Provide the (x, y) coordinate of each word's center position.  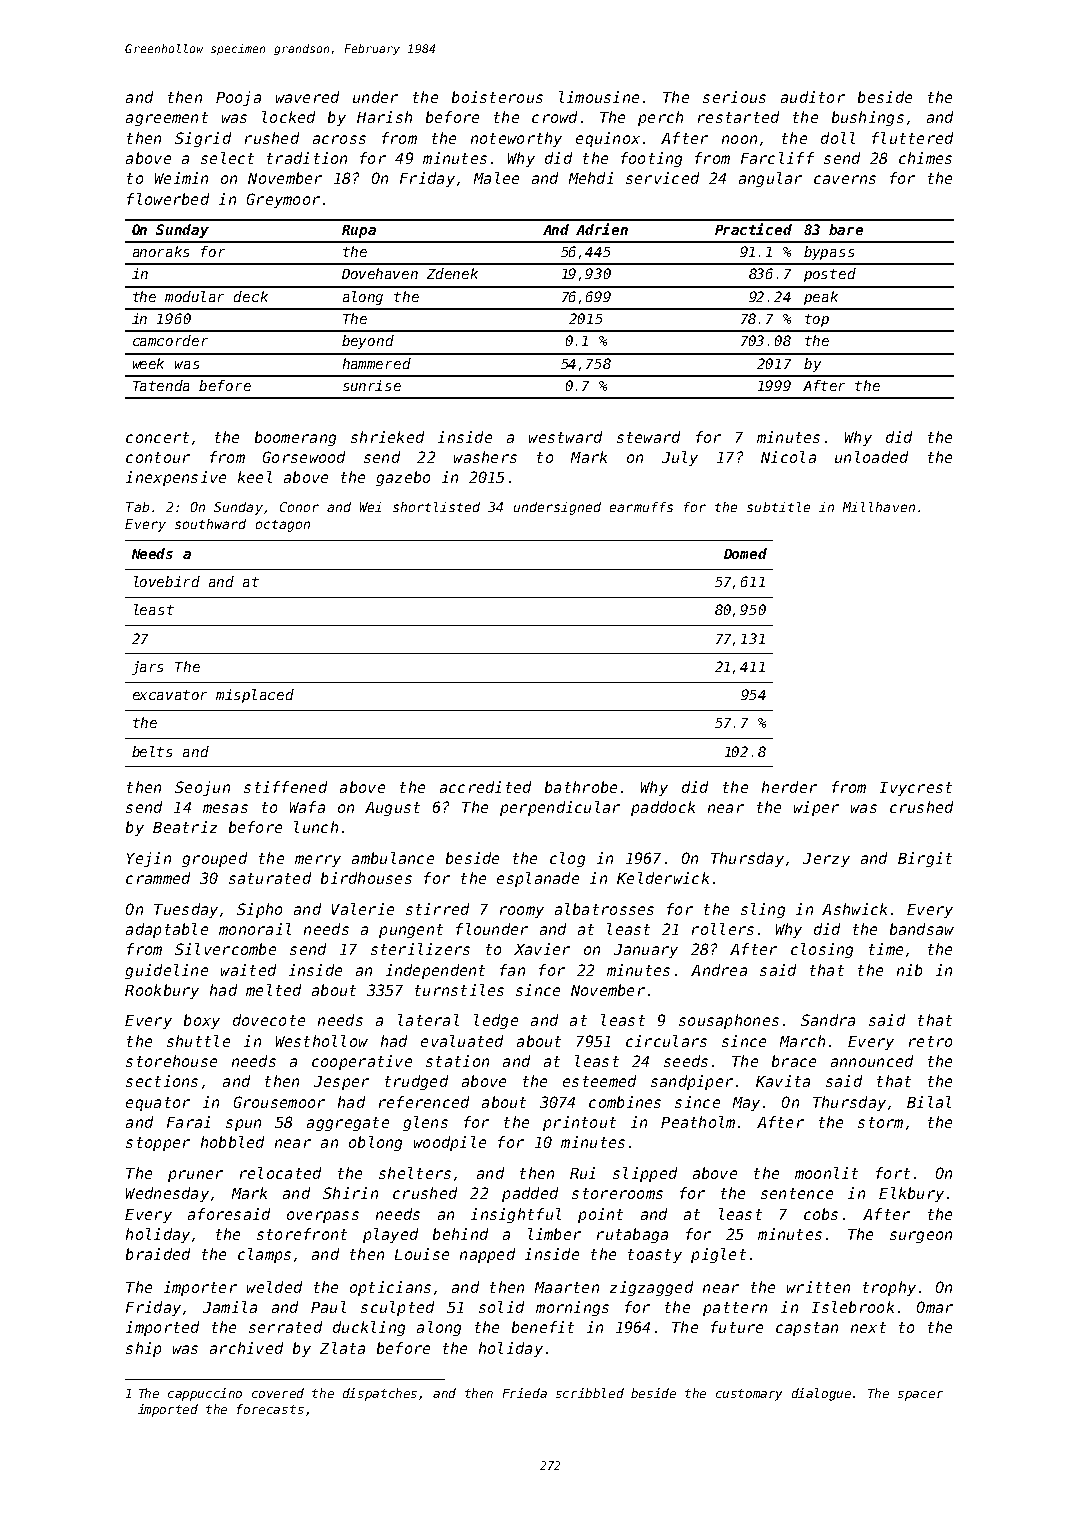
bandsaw (922, 929)
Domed (745, 553)
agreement (167, 119)
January (646, 951)
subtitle (778, 507)
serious (734, 97)
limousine (599, 97)
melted (273, 990)
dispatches (380, 1394)
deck (251, 296)
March (802, 1041)
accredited (485, 787)
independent (435, 971)
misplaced (255, 696)
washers (485, 457)
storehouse (171, 1061)
